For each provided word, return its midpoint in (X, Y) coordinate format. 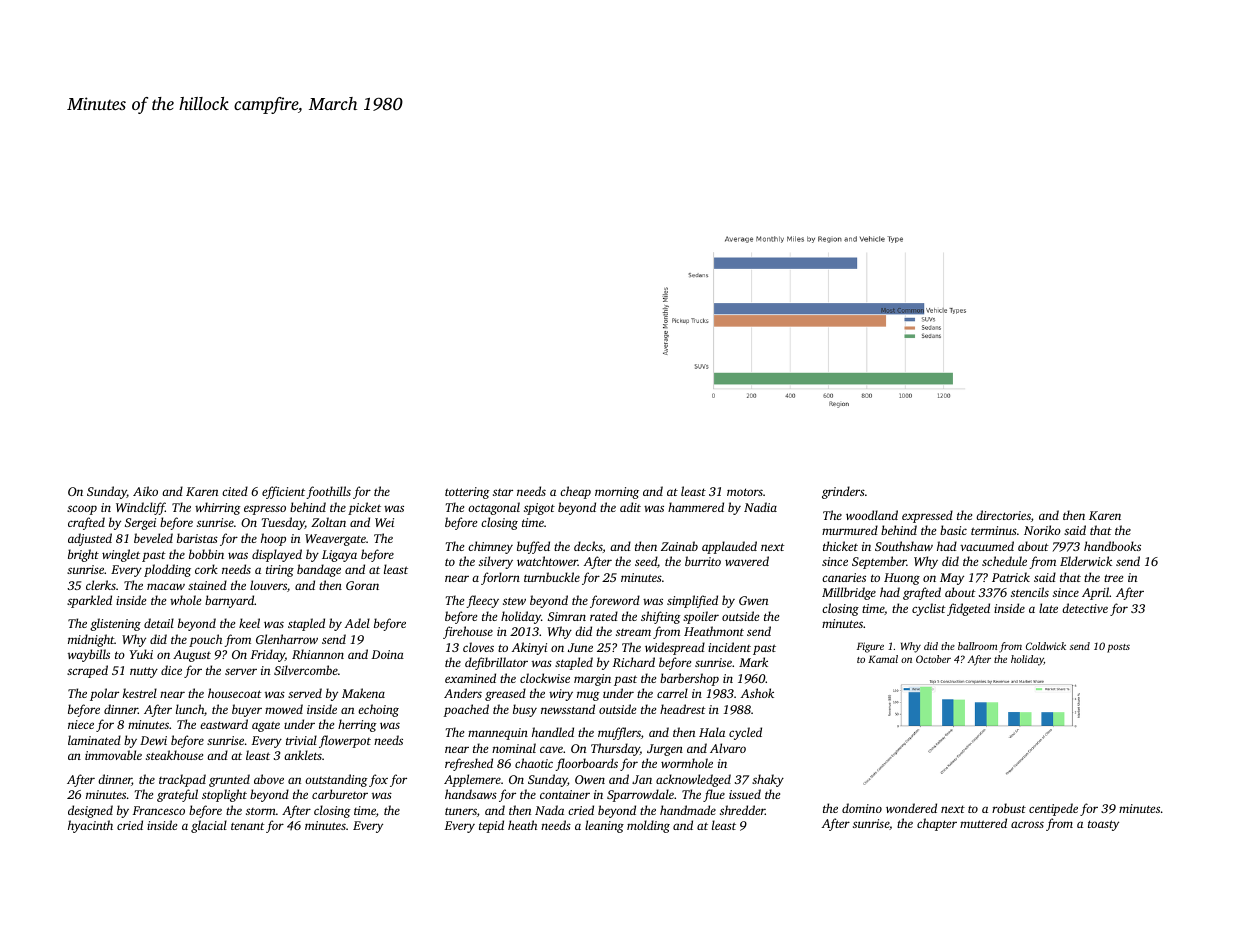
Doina (387, 654)
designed (90, 811)
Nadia (760, 507)
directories (1003, 515)
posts (1118, 648)
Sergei (140, 524)
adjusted (90, 539)
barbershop (689, 679)
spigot (539, 509)
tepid (491, 826)
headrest (683, 709)
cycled (745, 733)
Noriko (1042, 530)
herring (357, 725)
